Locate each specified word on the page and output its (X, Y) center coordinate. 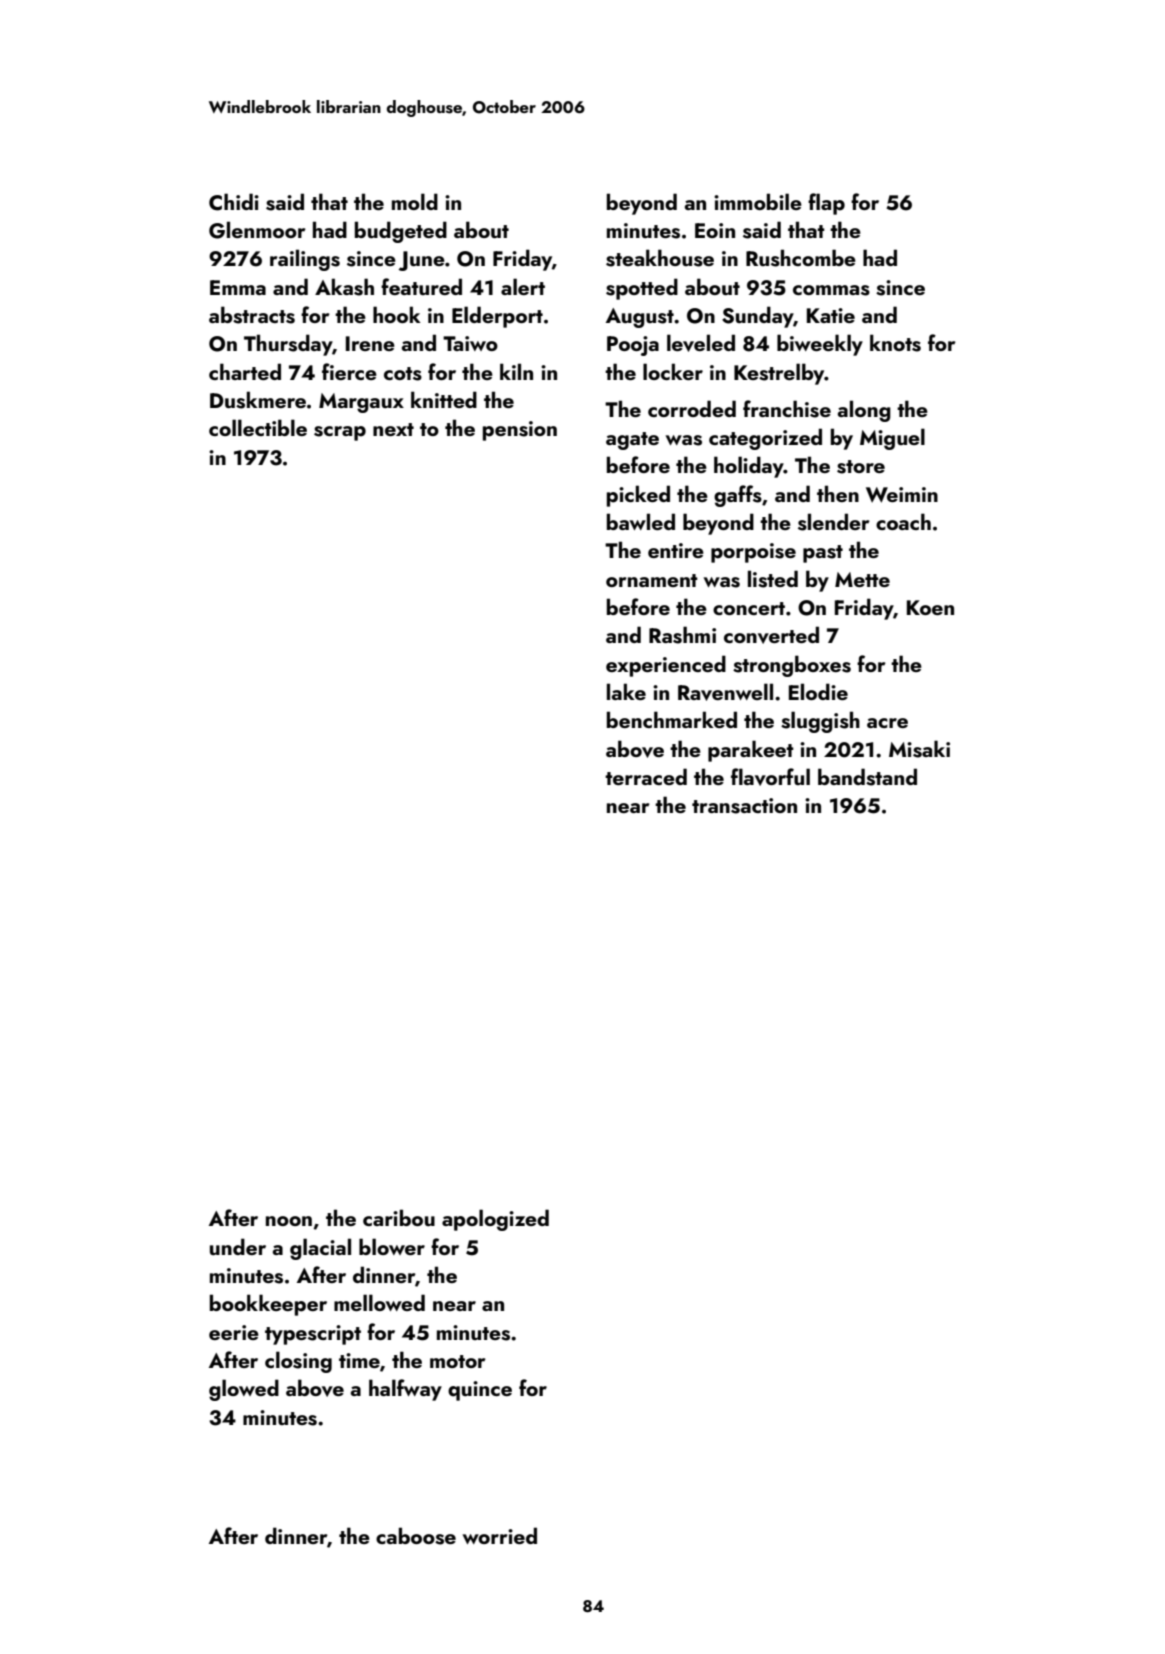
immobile (758, 201)
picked (638, 496)
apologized (495, 1220)
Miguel (892, 439)
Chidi (234, 202)
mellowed (379, 1302)
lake (626, 691)
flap (826, 204)
